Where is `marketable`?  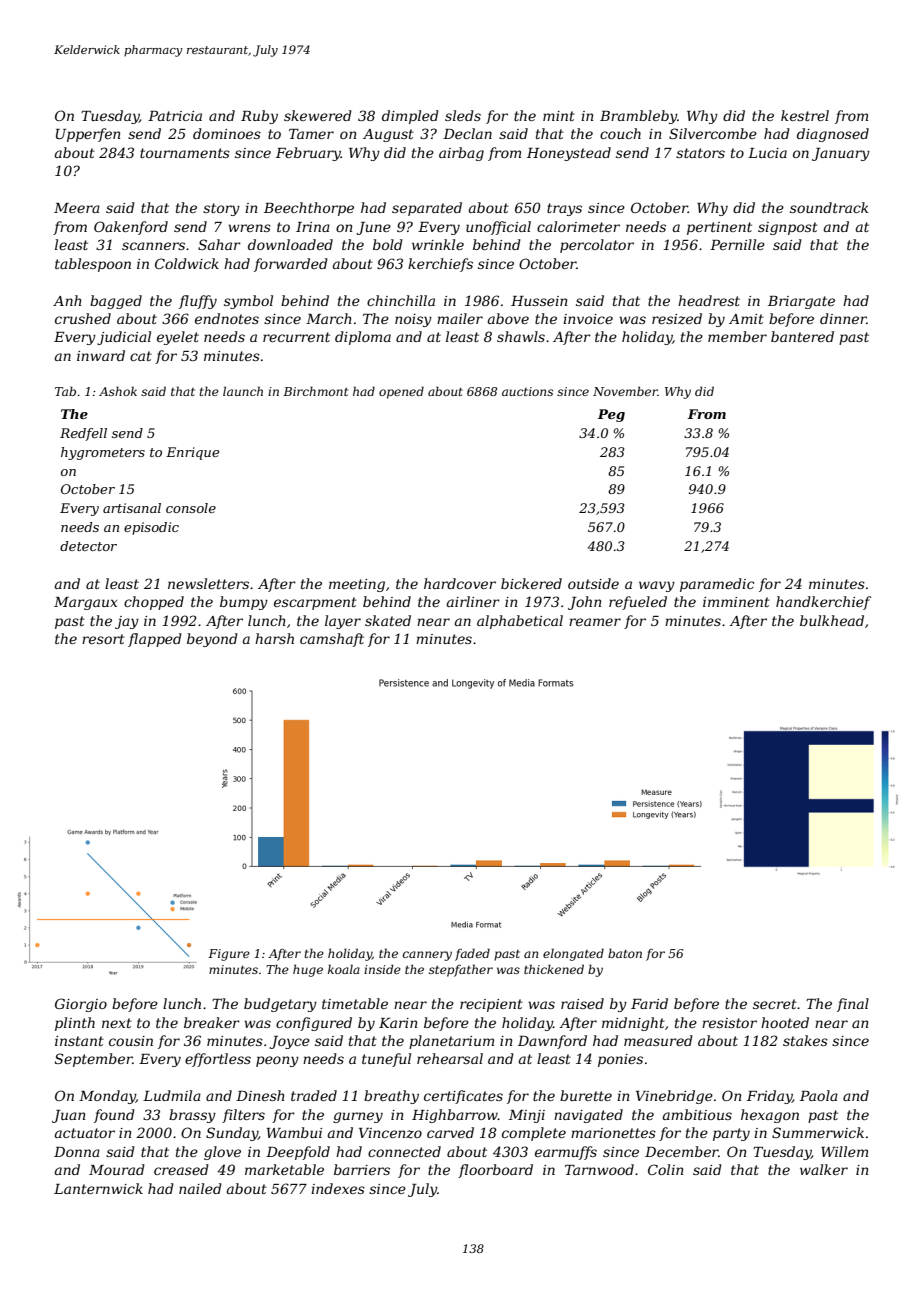
marketable is located at coordinates (284, 1169).
